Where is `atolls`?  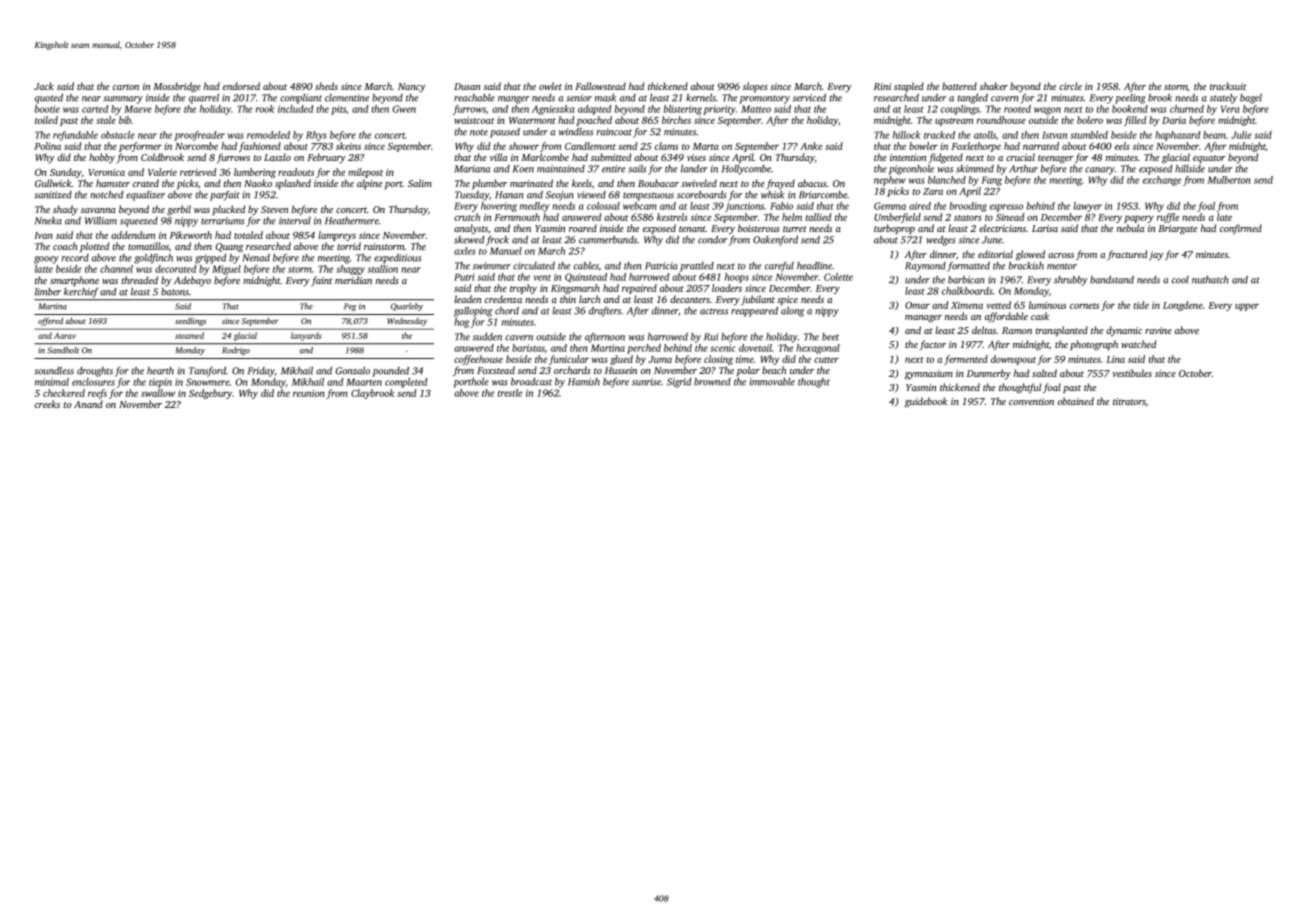
atolls is located at coordinates (985, 135).
